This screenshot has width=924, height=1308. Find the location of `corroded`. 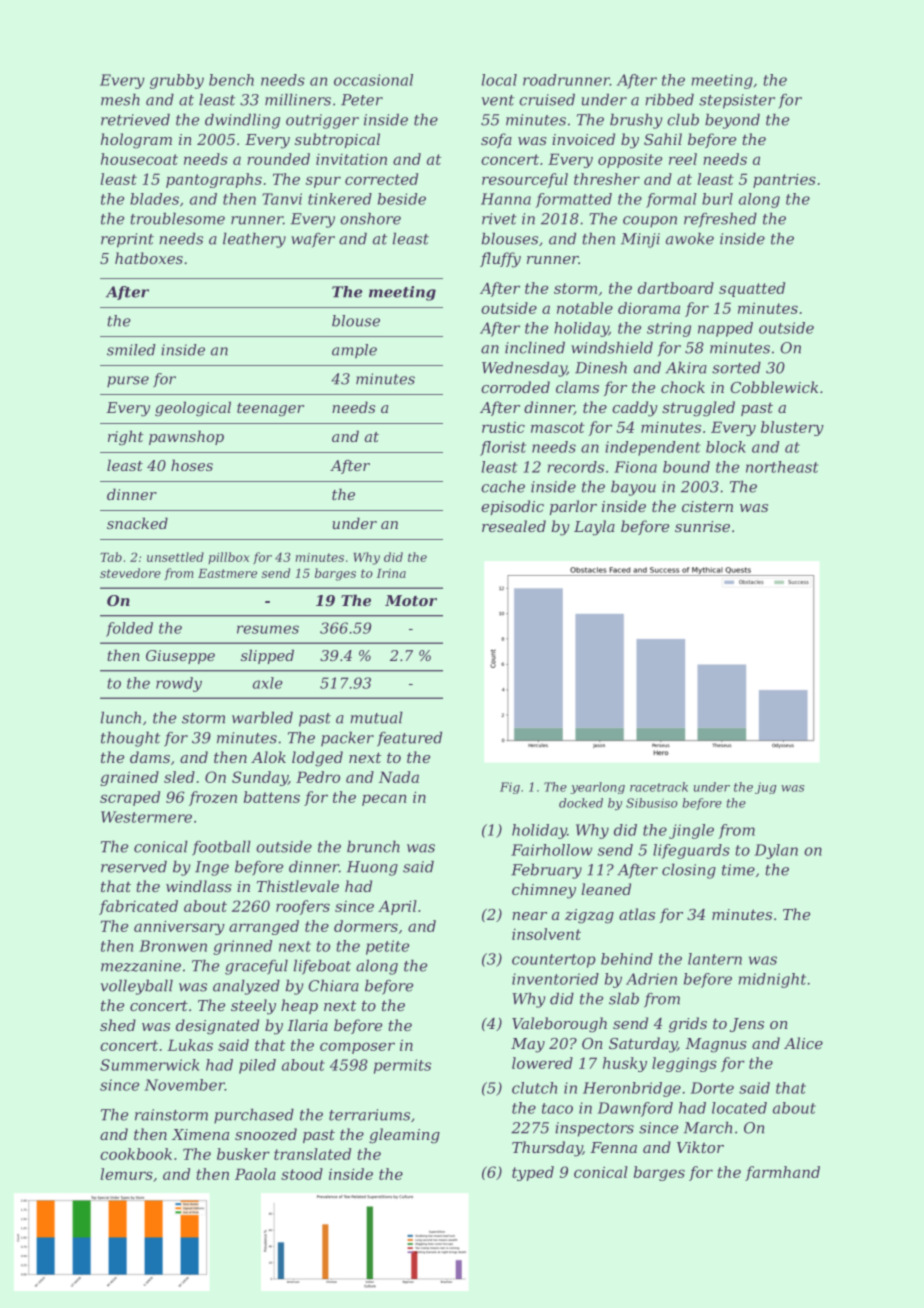

corroded is located at coordinates (515, 387).
